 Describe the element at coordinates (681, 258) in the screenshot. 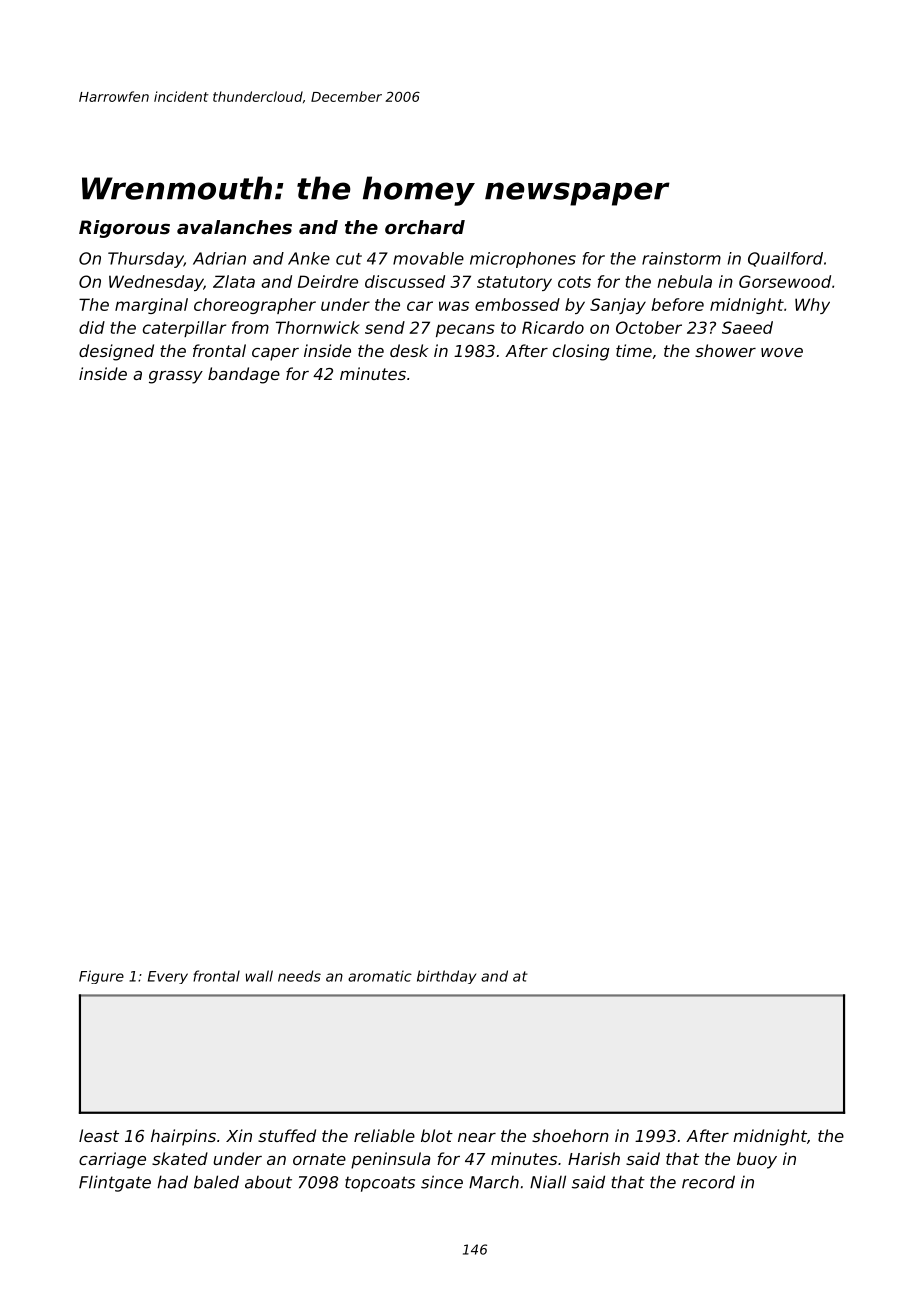

I see `rainstorm` at that location.
